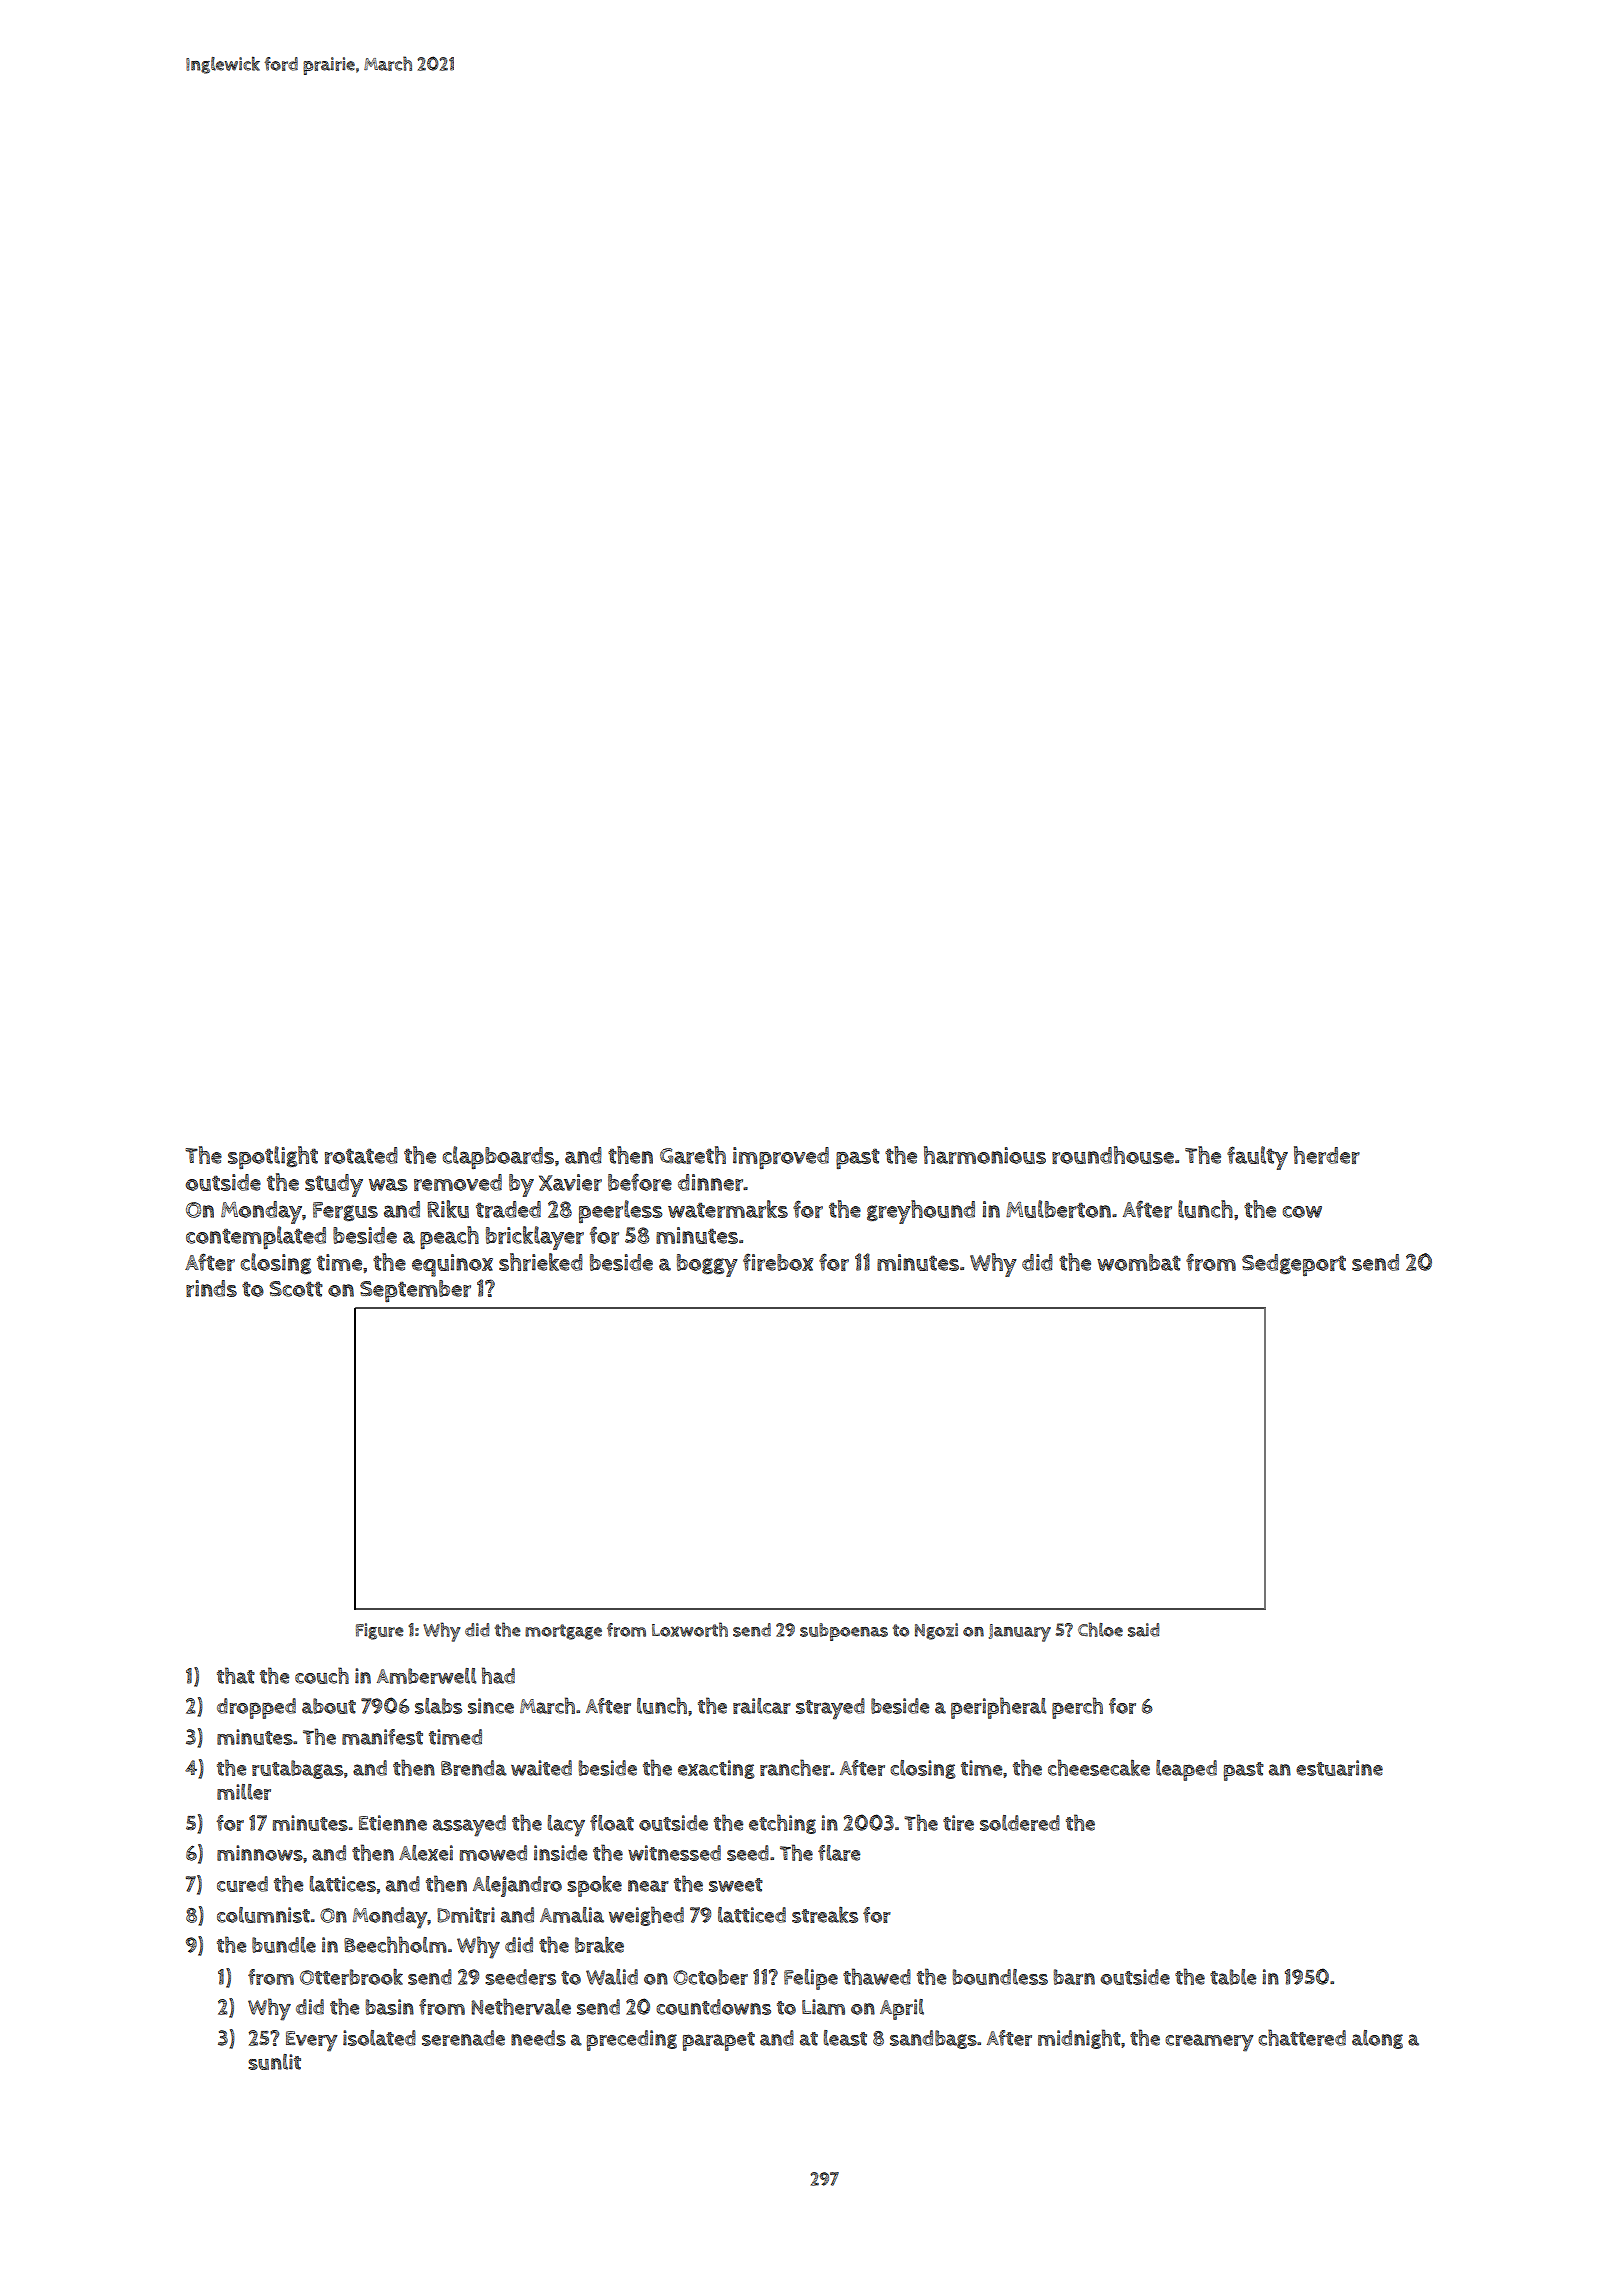 Image resolution: width=1620 pixels, height=2292 pixels. Describe the element at coordinates (236, 1675) in the screenshot. I see `that` at that location.
